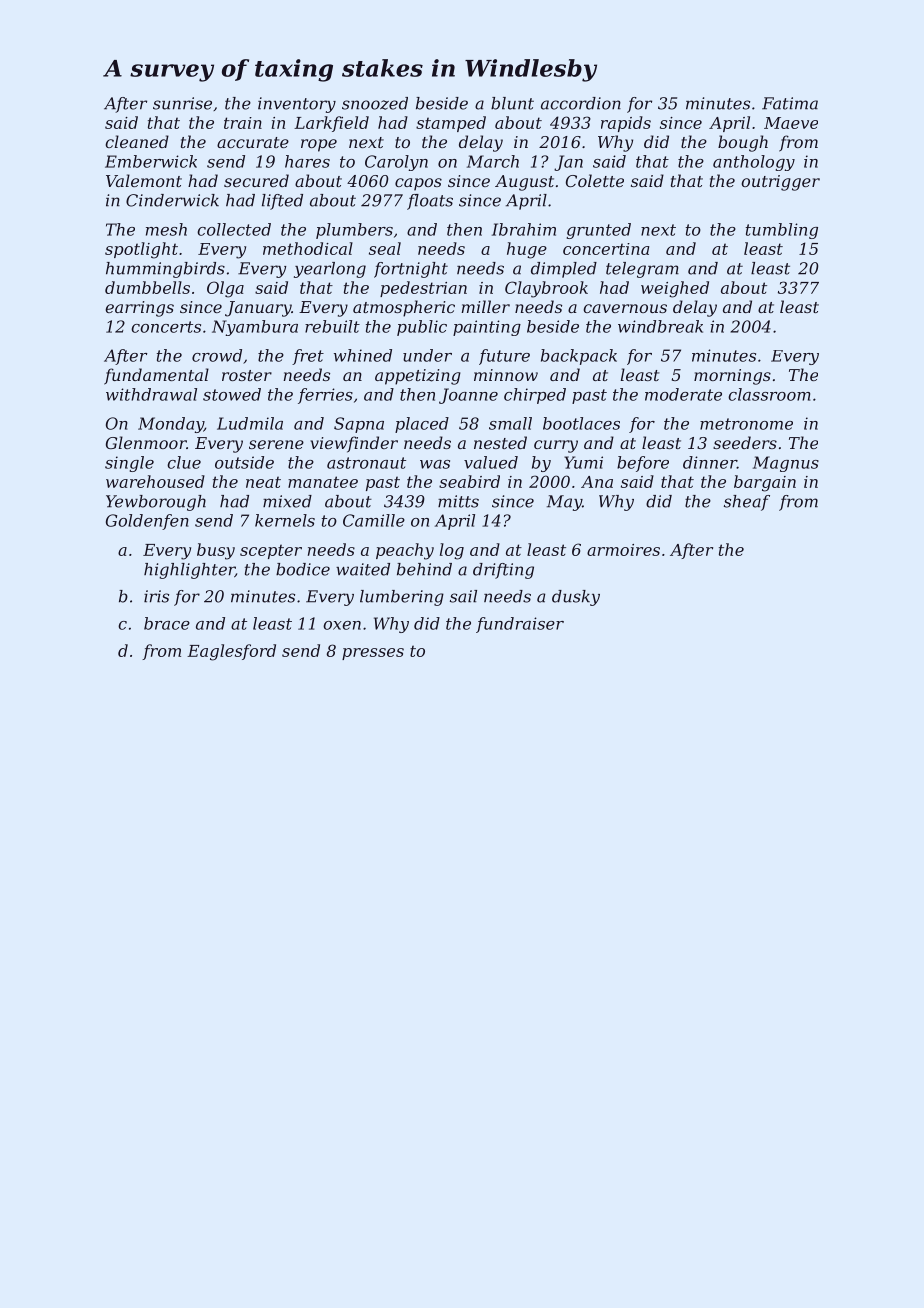 The height and width of the screenshot is (1308, 924). Describe the element at coordinates (129, 464) in the screenshot. I see `single` at that location.
